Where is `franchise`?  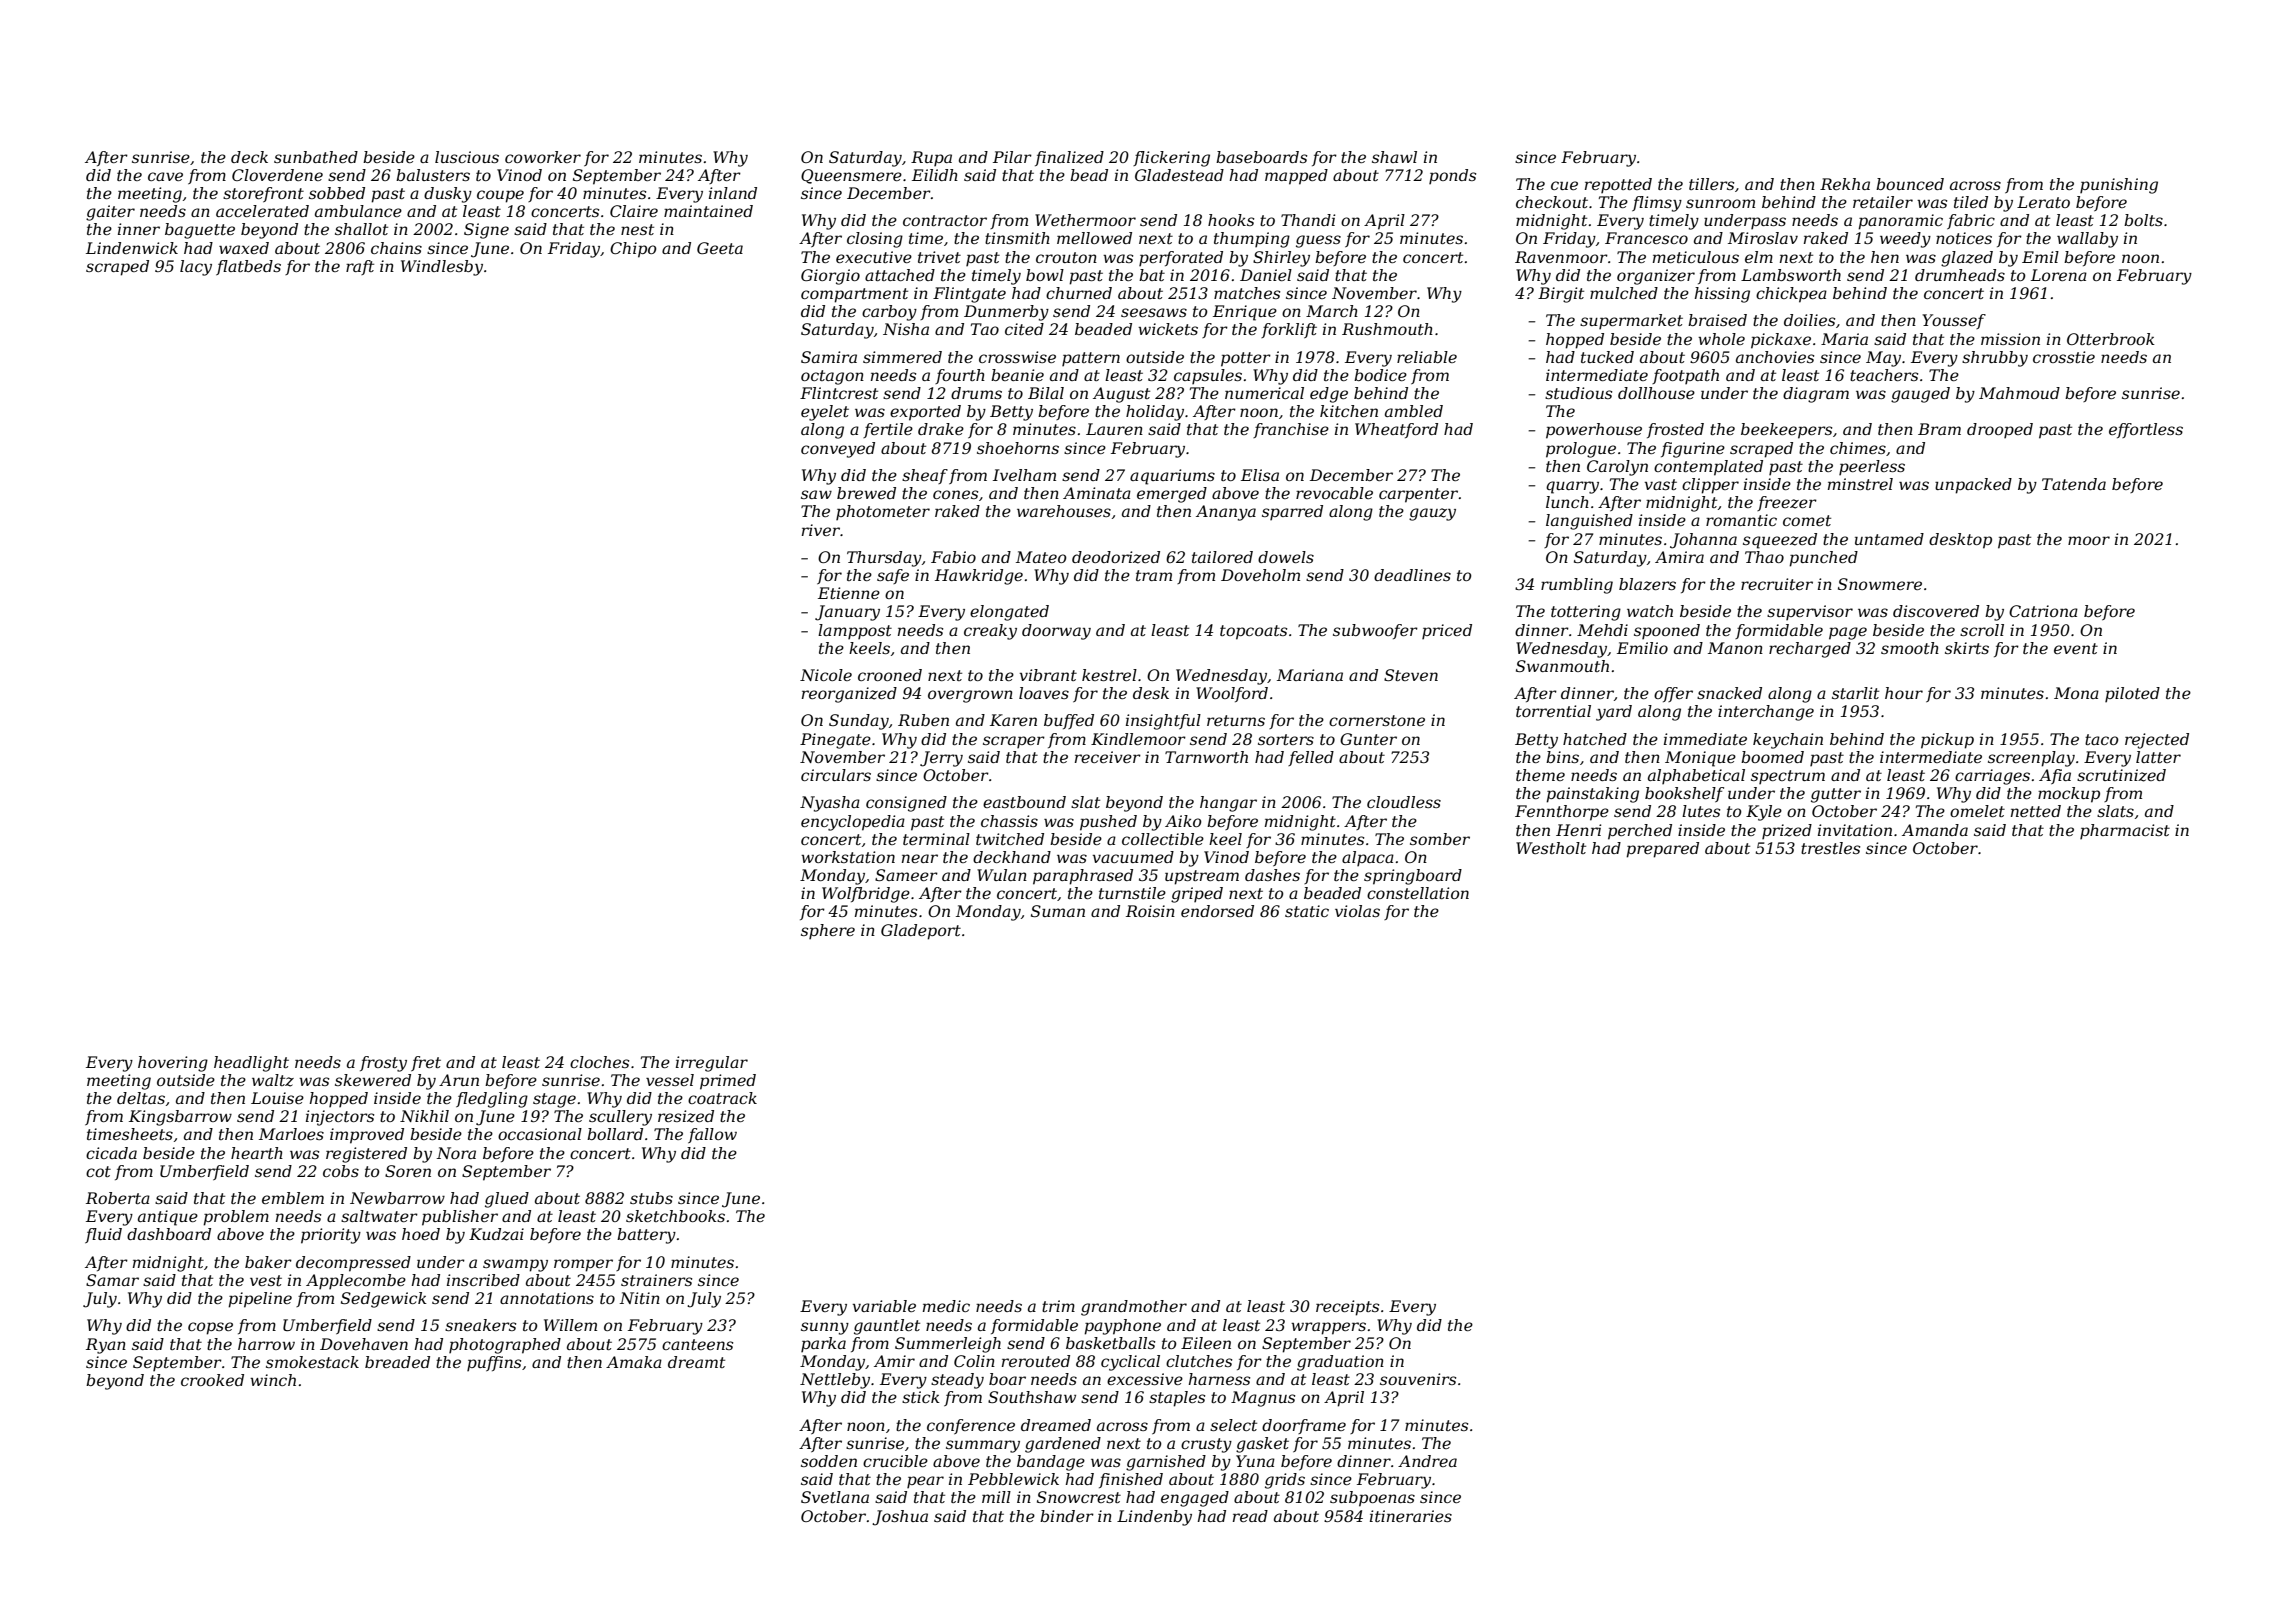 franchise is located at coordinates (1291, 430).
